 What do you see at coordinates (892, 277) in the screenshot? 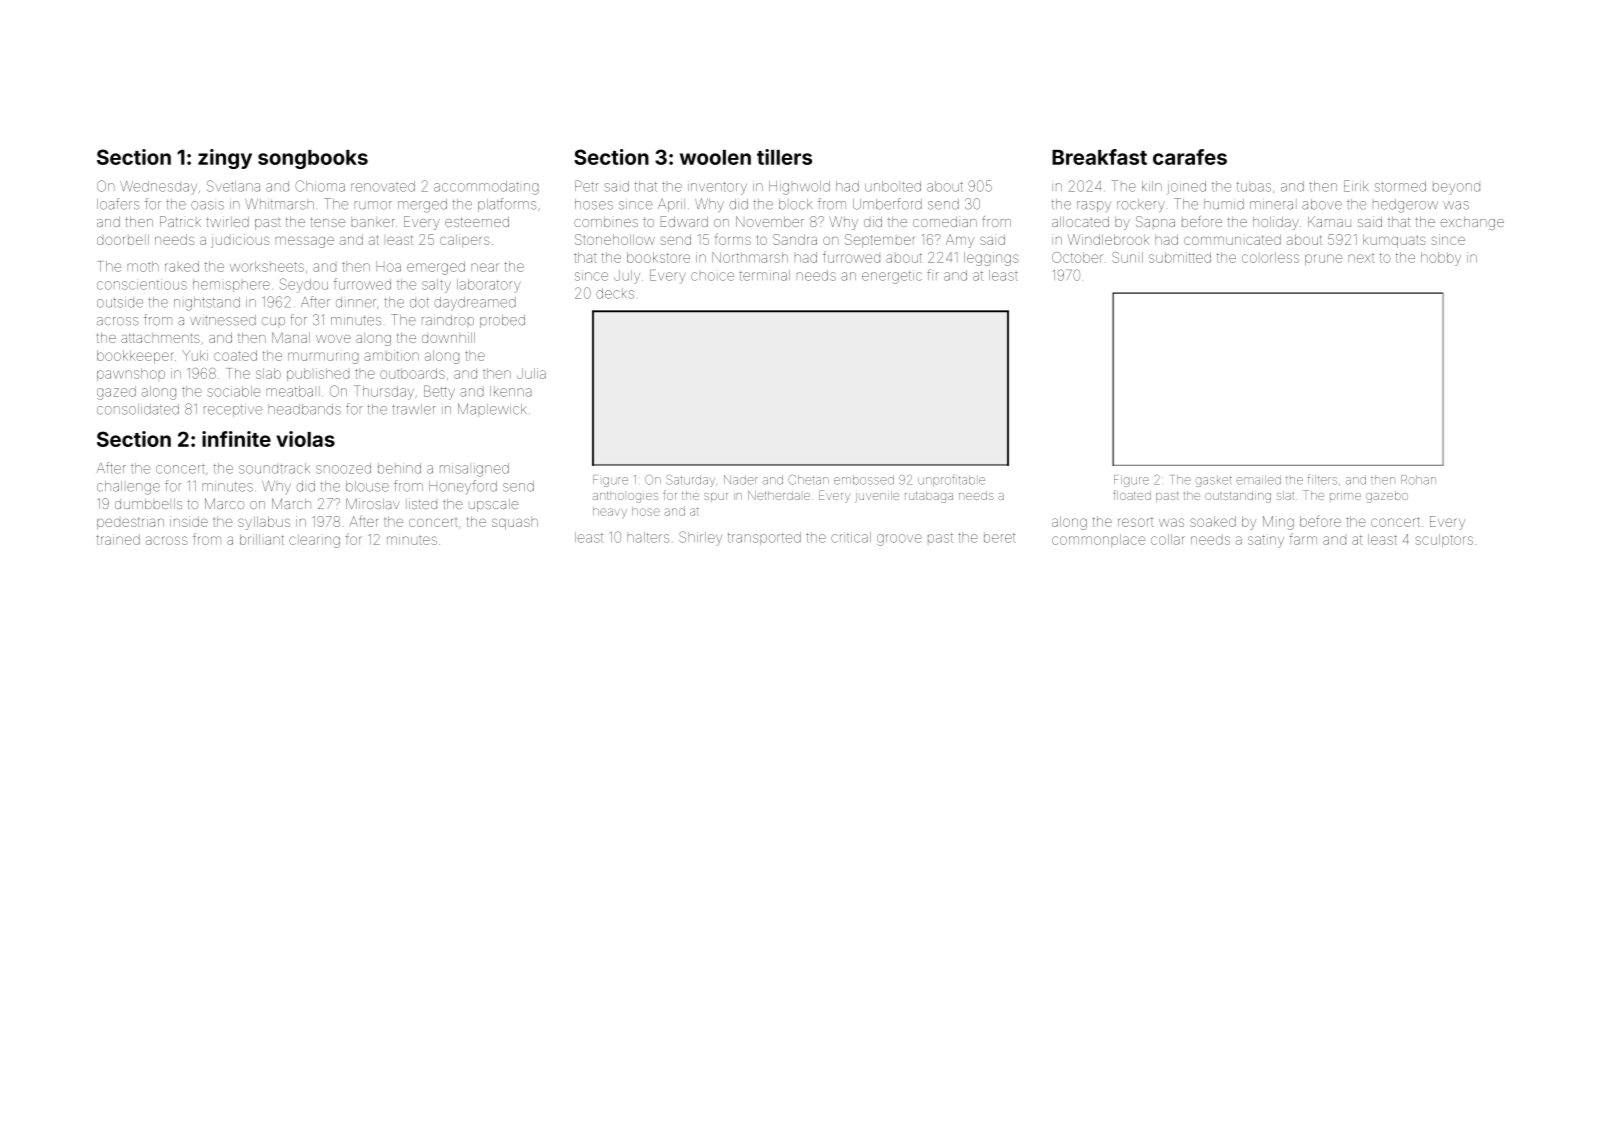
I see `energetic` at bounding box center [892, 277].
